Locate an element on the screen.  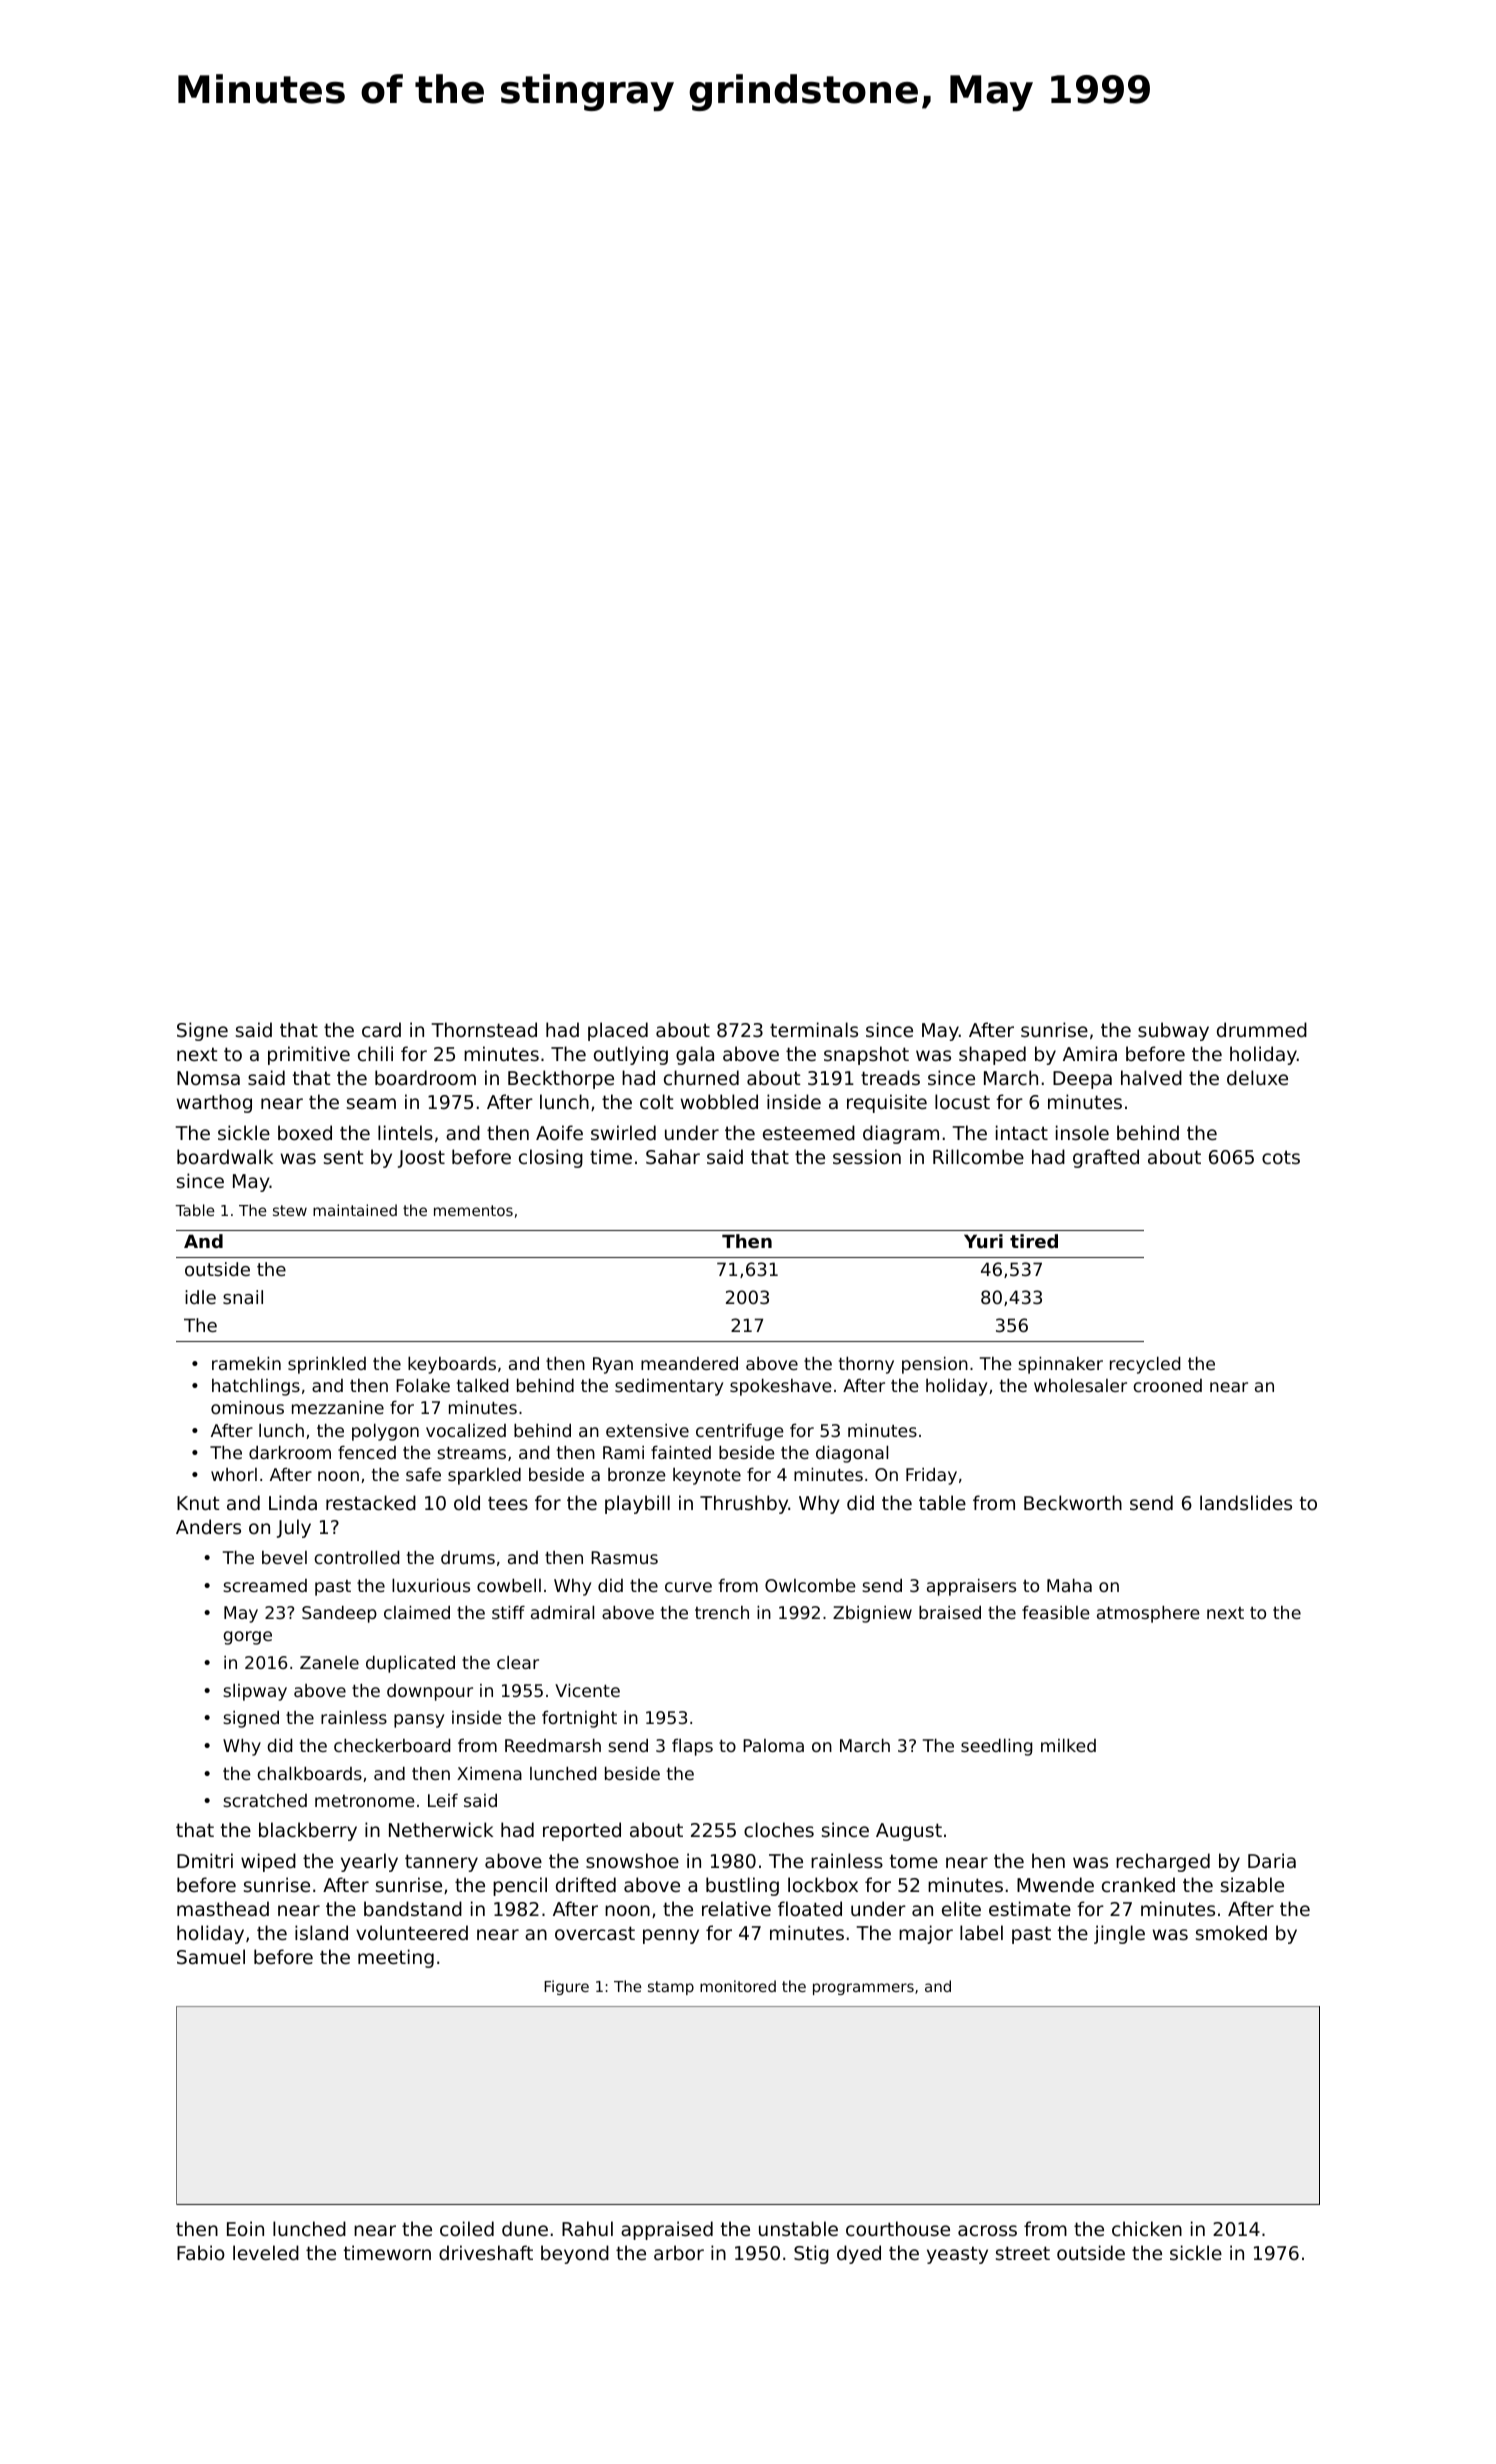
drummed is located at coordinates (1262, 1029).
